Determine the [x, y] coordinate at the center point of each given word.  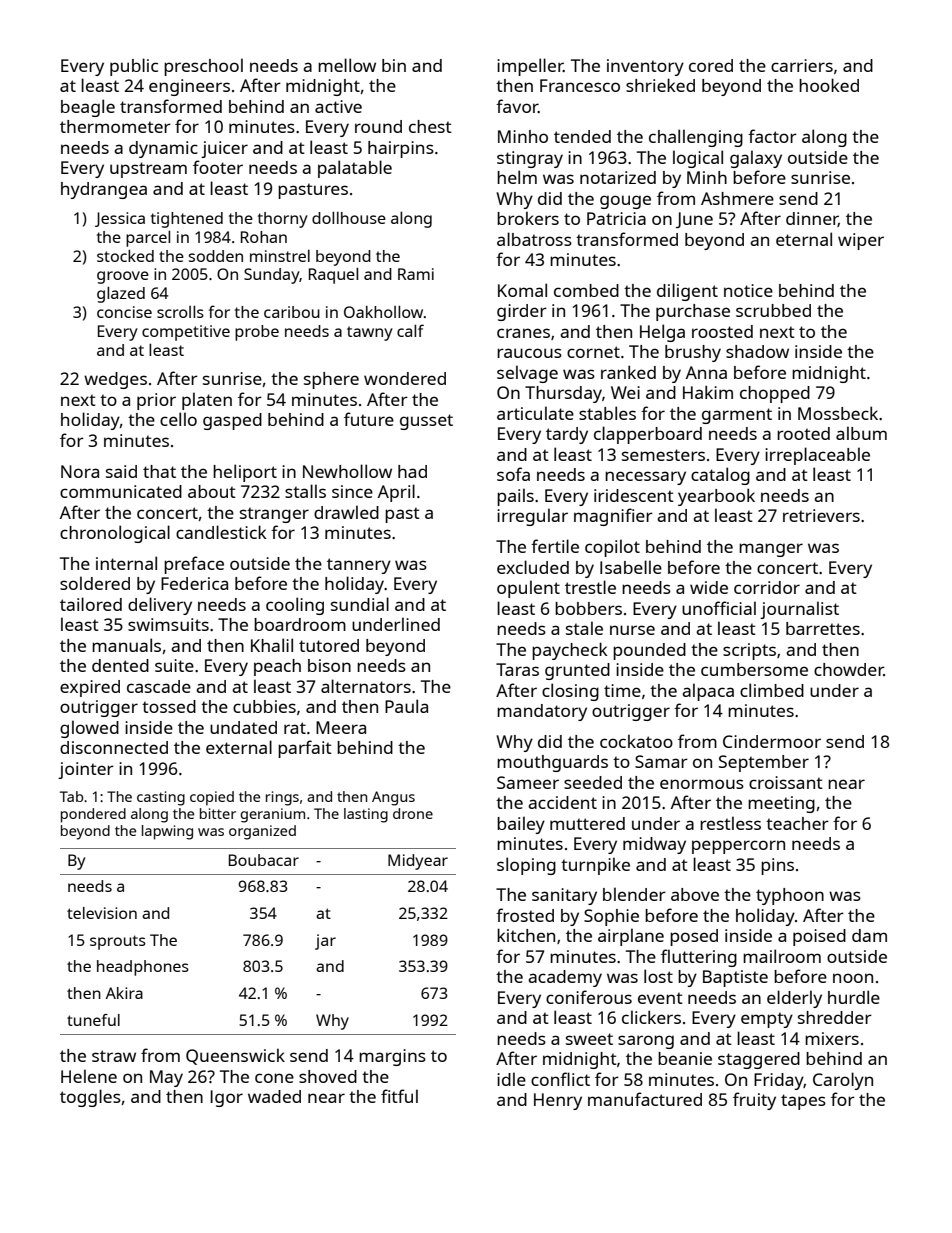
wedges [115, 380]
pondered [93, 815]
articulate [535, 413]
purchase [693, 312]
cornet [593, 352]
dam [869, 935]
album [861, 433]
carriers [802, 65]
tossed [169, 706]
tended [582, 136]
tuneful [93, 1020]
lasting [366, 815]
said [121, 471]
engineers [189, 87]
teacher [797, 823]
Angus [393, 798]
